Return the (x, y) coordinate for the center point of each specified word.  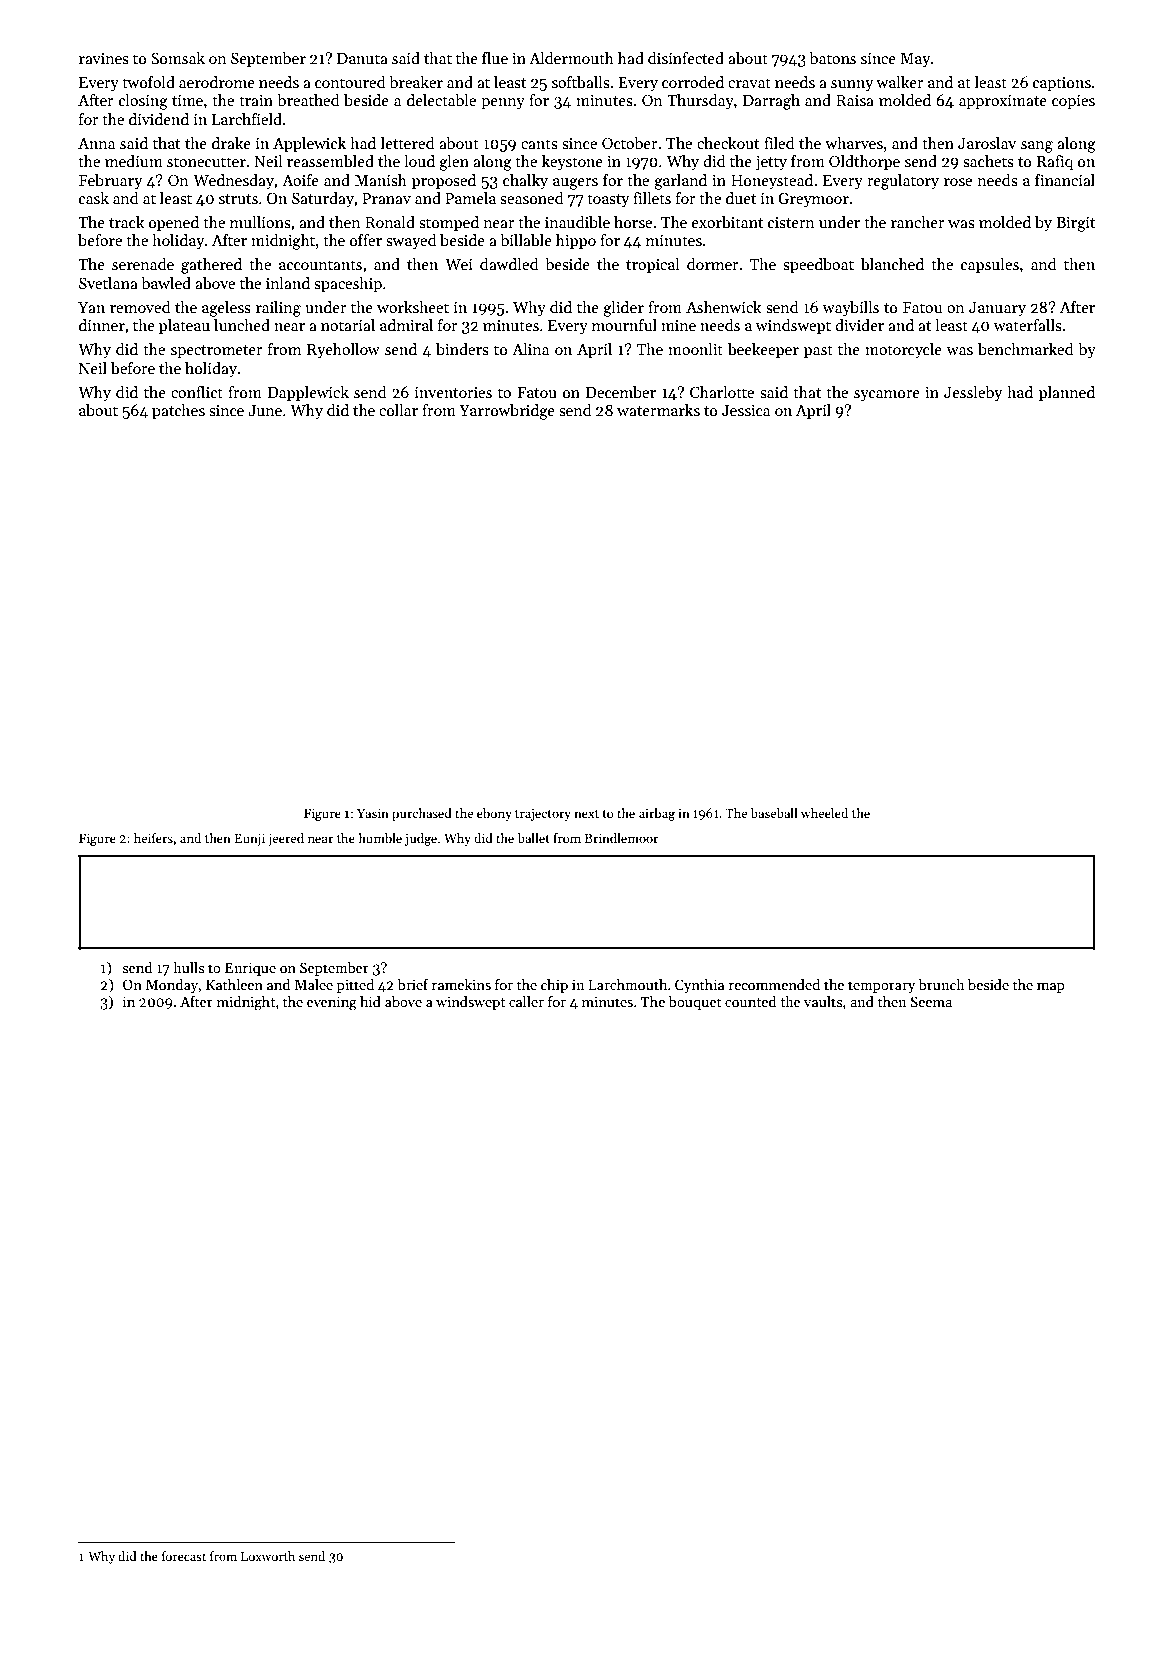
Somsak (178, 58)
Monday (172, 986)
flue (495, 58)
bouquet (695, 1003)
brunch (941, 984)
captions (1062, 84)
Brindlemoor (621, 838)
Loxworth (268, 1556)
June (265, 410)
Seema (931, 1001)
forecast (184, 1556)
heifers (153, 838)
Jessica (746, 410)
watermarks (658, 410)
